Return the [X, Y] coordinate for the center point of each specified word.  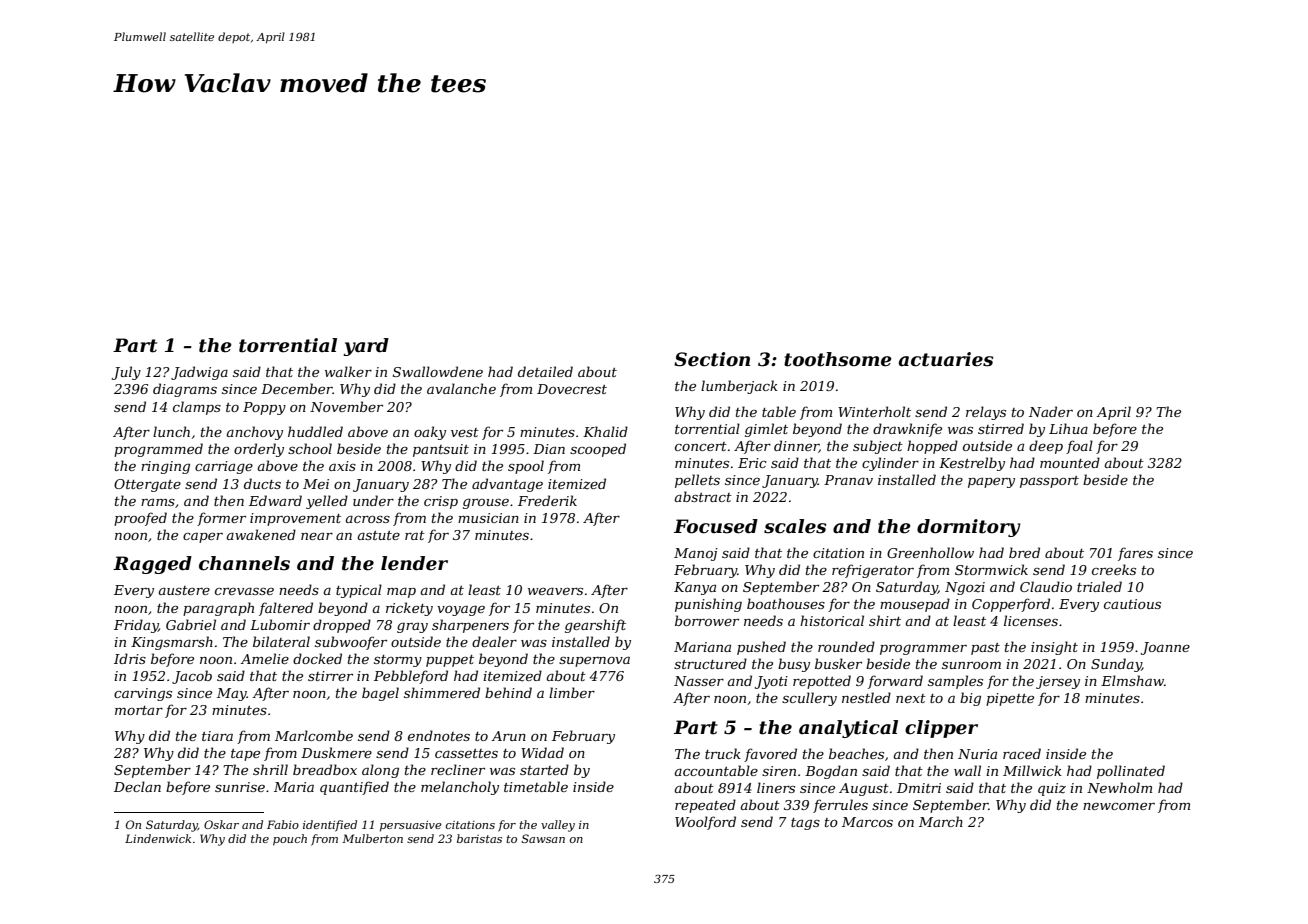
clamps [197, 408]
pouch [290, 840]
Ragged [152, 565]
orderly [259, 450]
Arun [508, 736]
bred [1024, 552]
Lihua [1068, 428]
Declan [137, 786]
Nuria [977, 754]
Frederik [547, 500]
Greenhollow [930, 552]
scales [795, 526]
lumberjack [739, 387]
